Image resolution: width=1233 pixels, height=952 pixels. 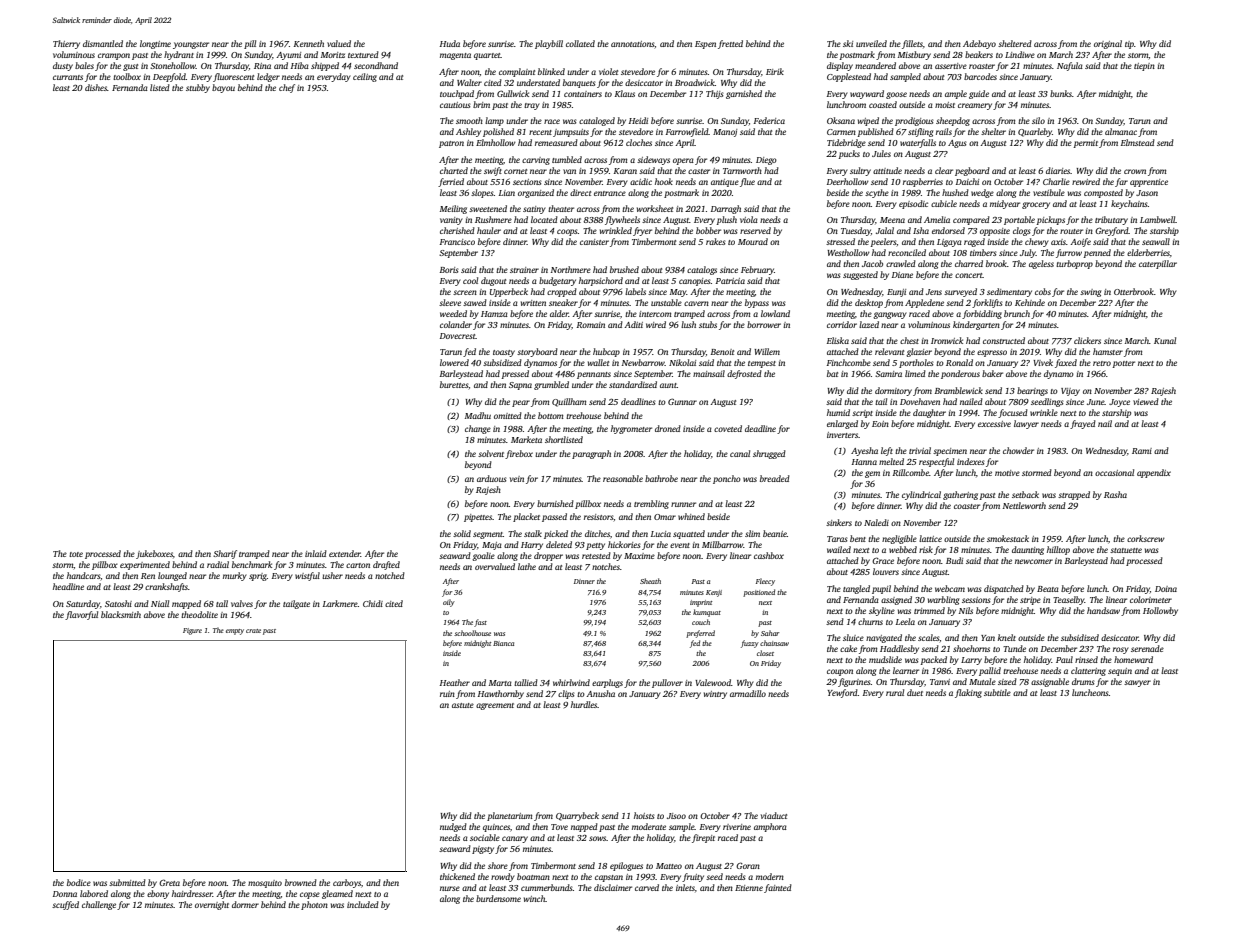 I want to click on excessive, so click(x=994, y=424).
